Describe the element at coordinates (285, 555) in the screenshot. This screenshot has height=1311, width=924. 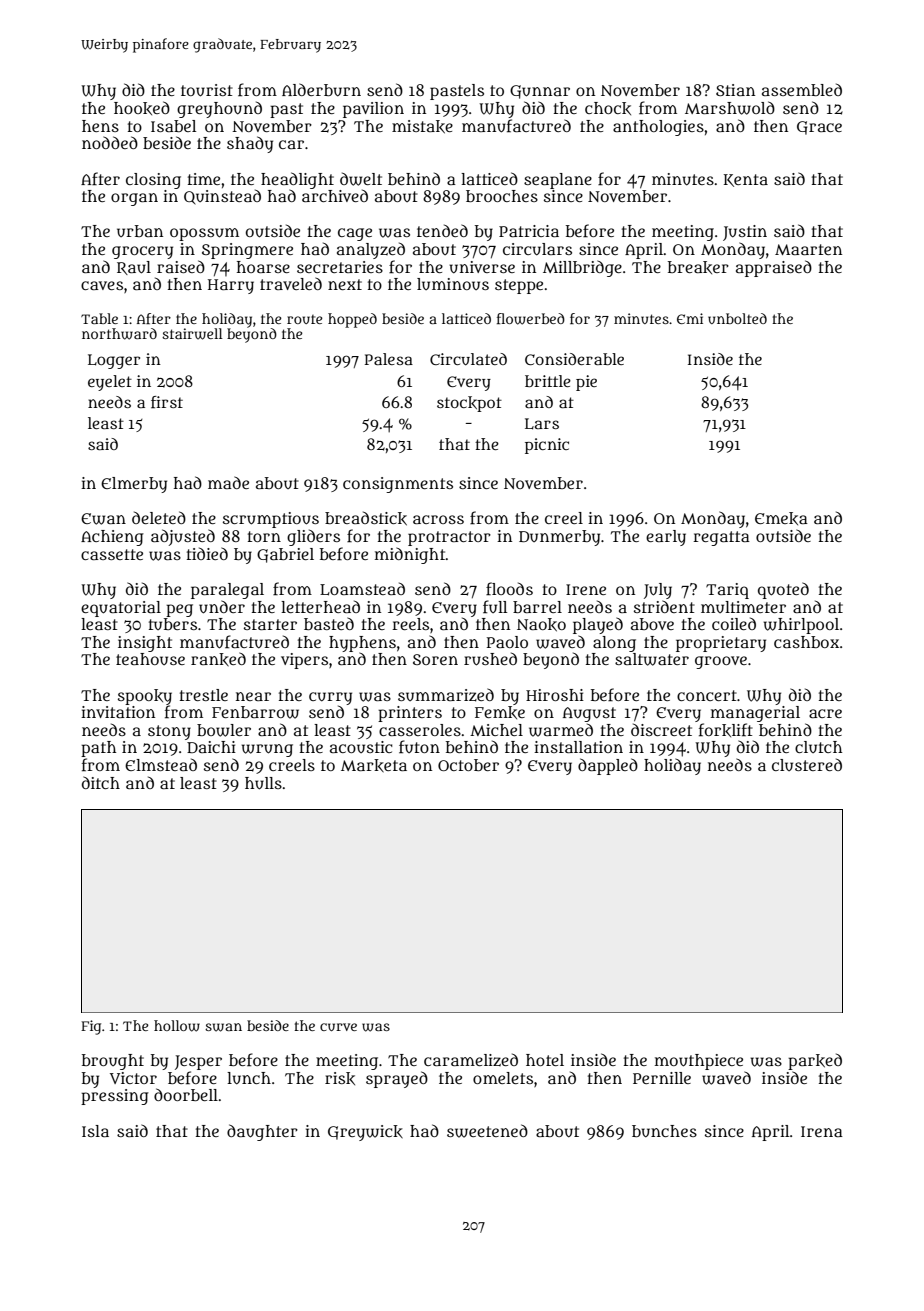
I see `Gabriel` at that location.
